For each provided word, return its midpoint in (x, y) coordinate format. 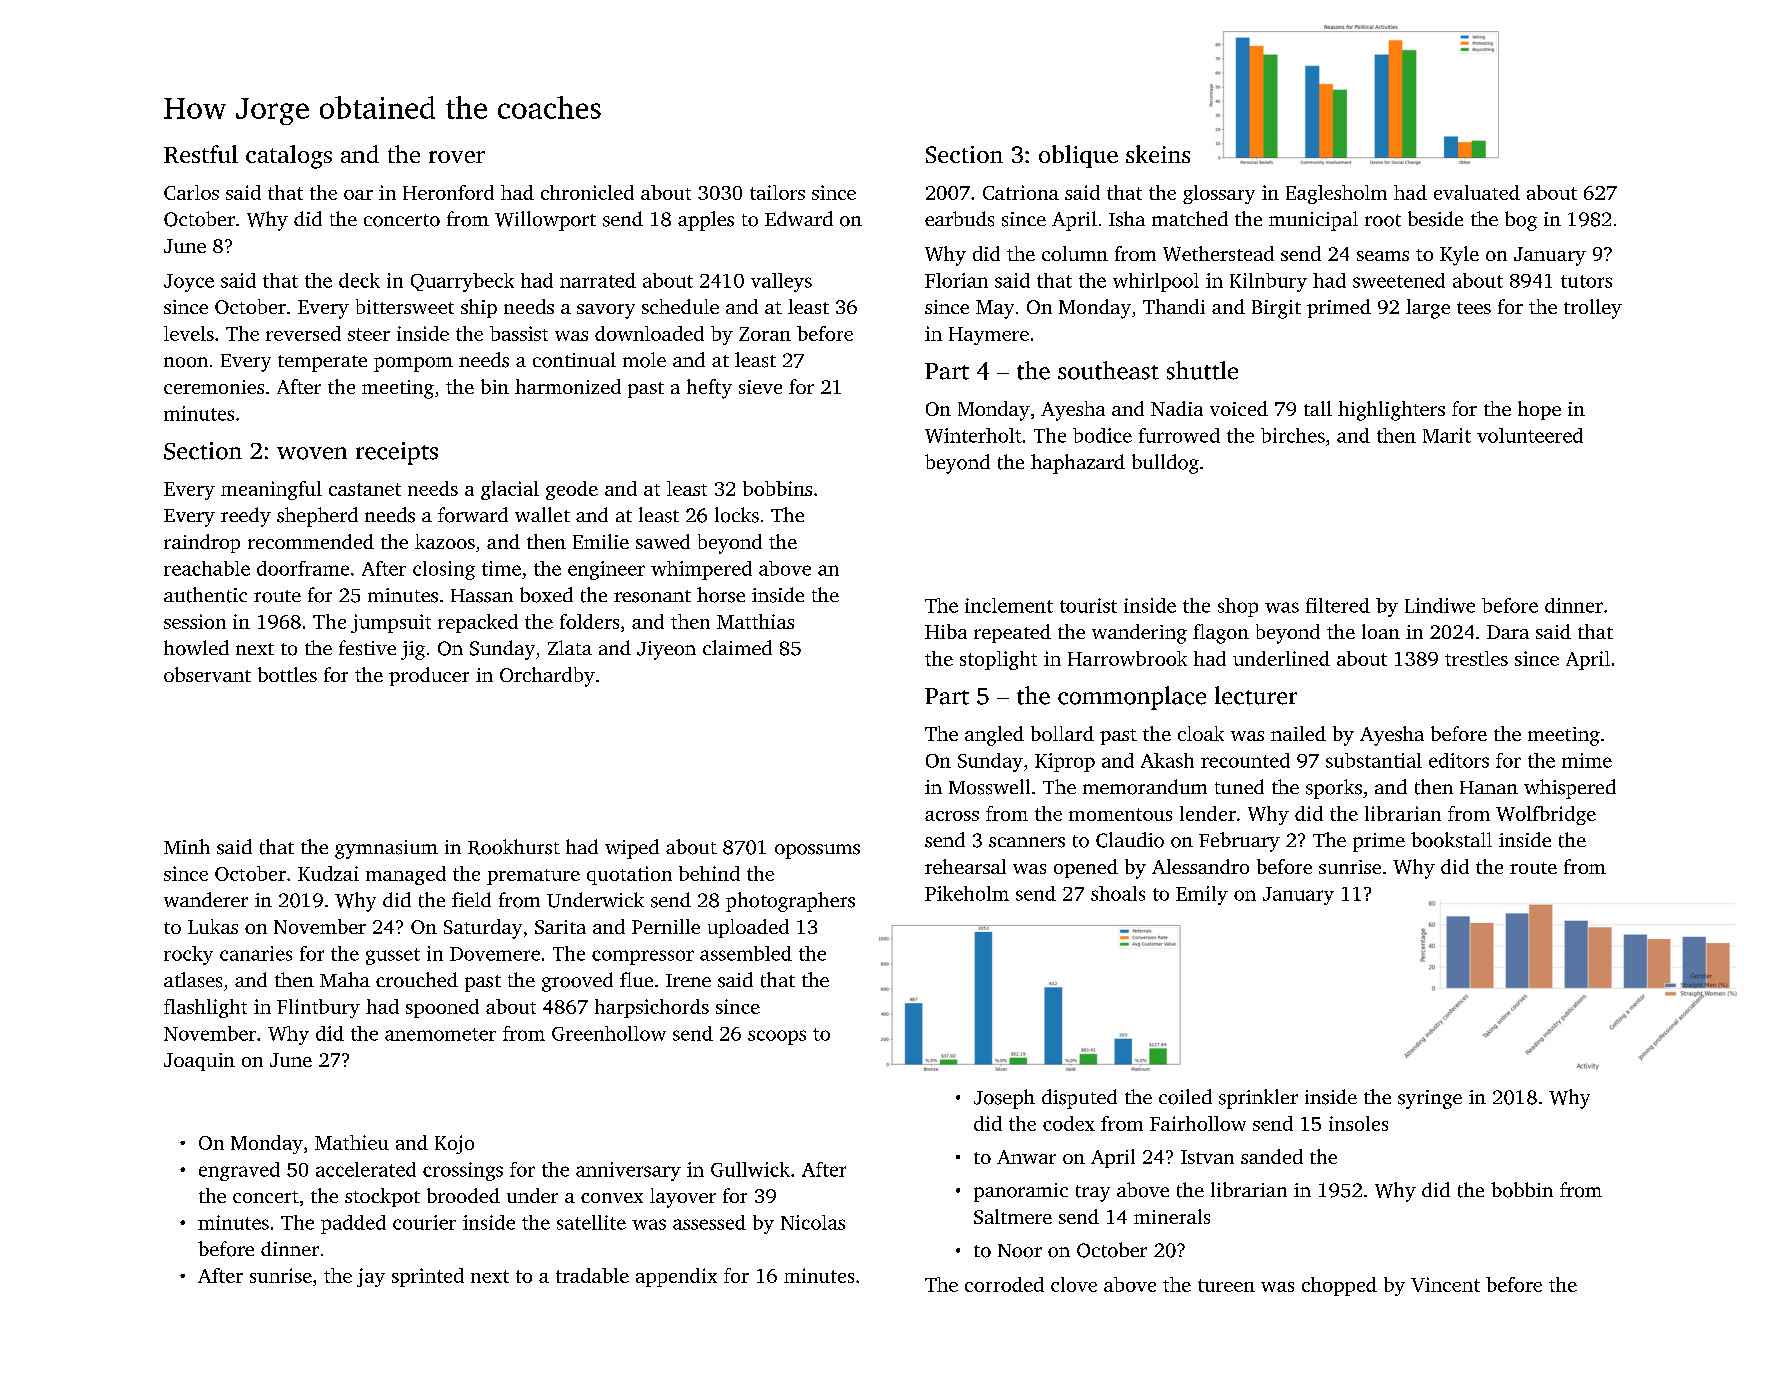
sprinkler (1258, 1099)
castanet (365, 489)
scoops (777, 1037)
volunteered (1530, 435)
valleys (781, 282)
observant (207, 674)
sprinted (428, 1277)
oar (358, 195)
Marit (1447, 435)
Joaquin (199, 1062)
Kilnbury (1268, 282)
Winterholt (973, 435)
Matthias (755, 621)
